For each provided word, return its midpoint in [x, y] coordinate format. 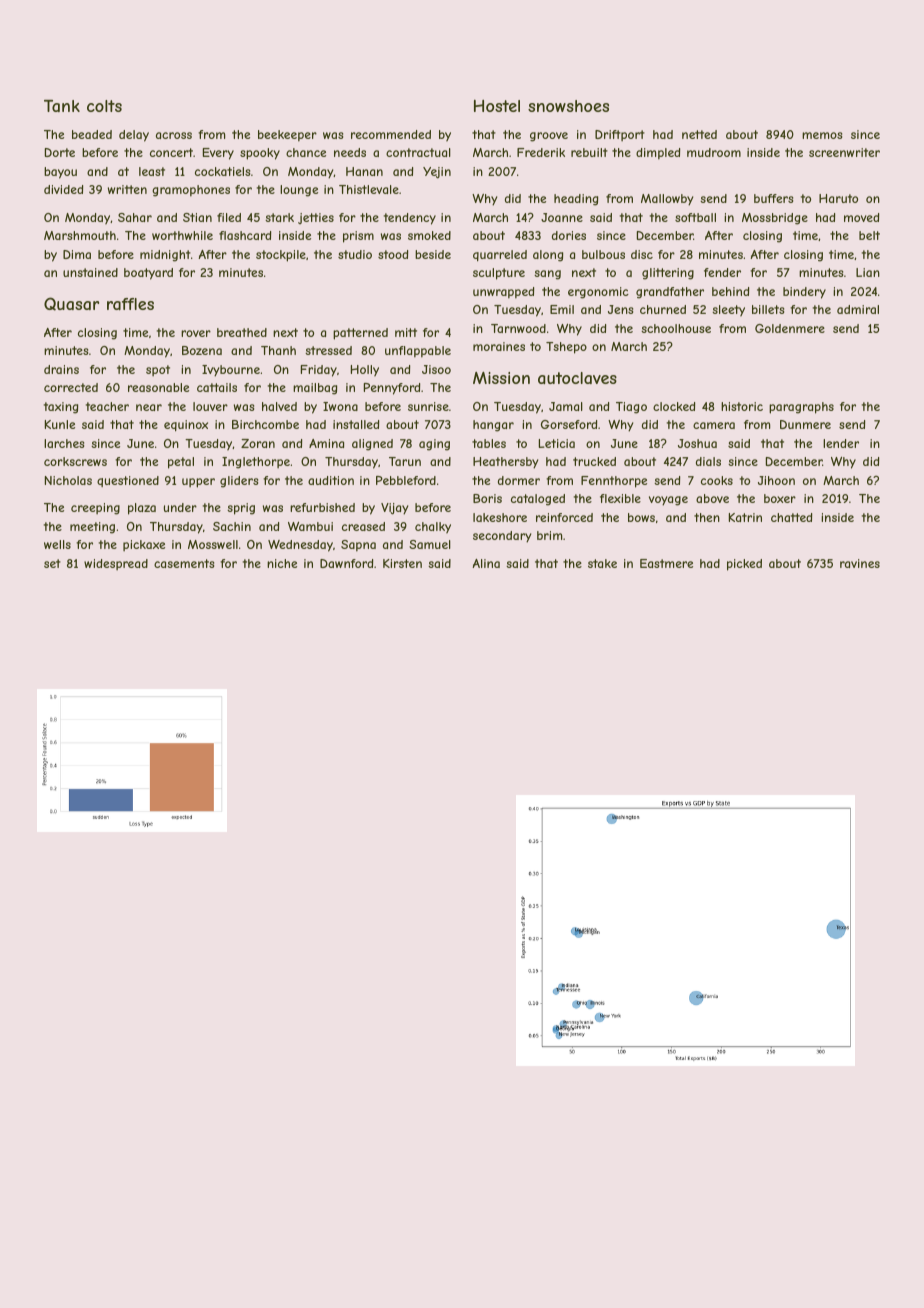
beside [433, 254]
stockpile [281, 256]
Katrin [745, 517]
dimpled [658, 154]
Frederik [541, 152]
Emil [562, 309]
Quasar [71, 304]
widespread [116, 564]
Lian [868, 272]
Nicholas [68, 480]
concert [171, 152]
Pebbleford [406, 480]
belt [869, 235]
